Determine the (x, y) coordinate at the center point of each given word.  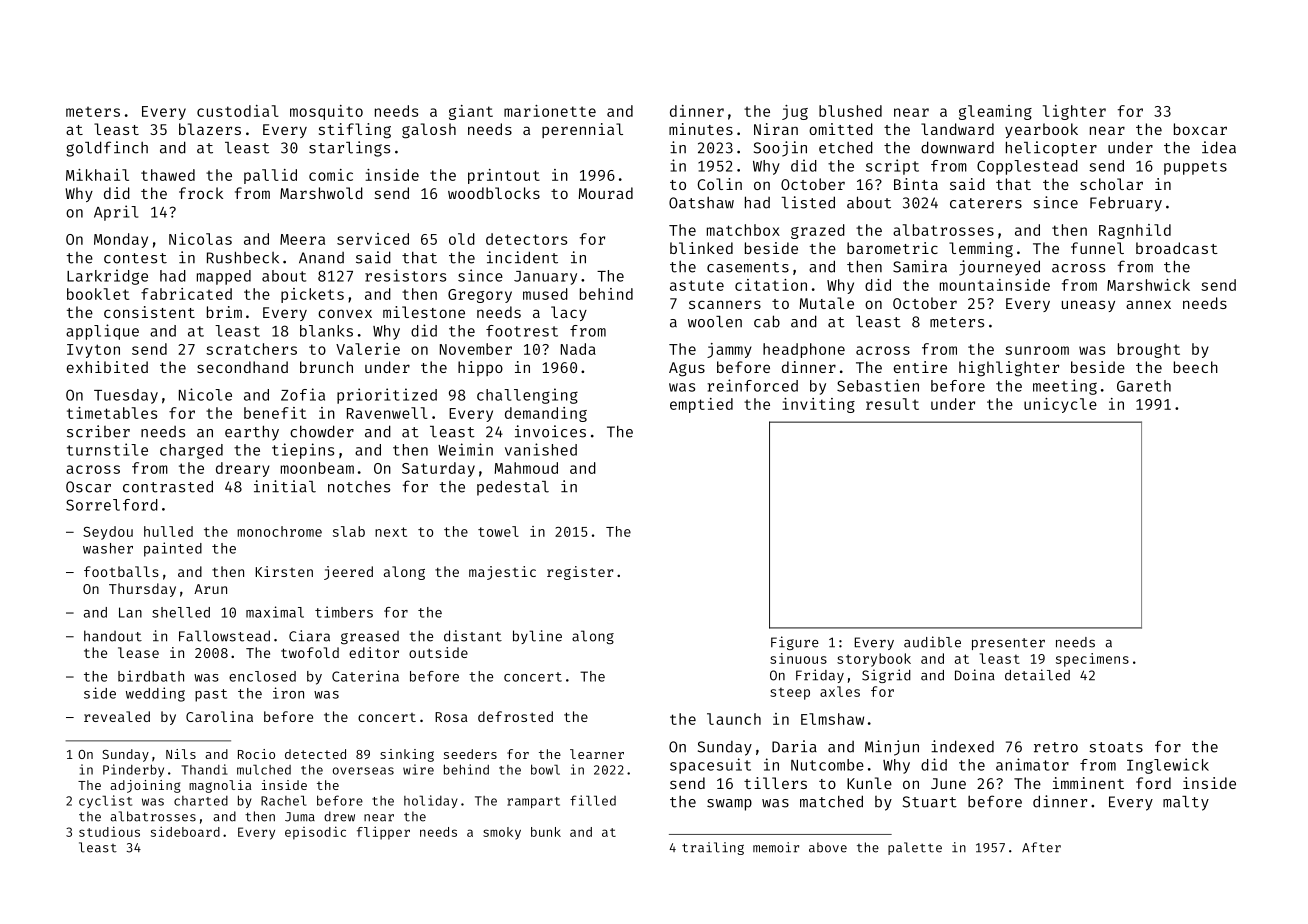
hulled (168, 531)
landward (957, 129)
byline (537, 637)
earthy (252, 433)
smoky (502, 833)
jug (795, 112)
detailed (1037, 675)
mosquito (326, 112)
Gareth (1144, 386)
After (1041, 847)
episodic (315, 833)
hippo (480, 368)
